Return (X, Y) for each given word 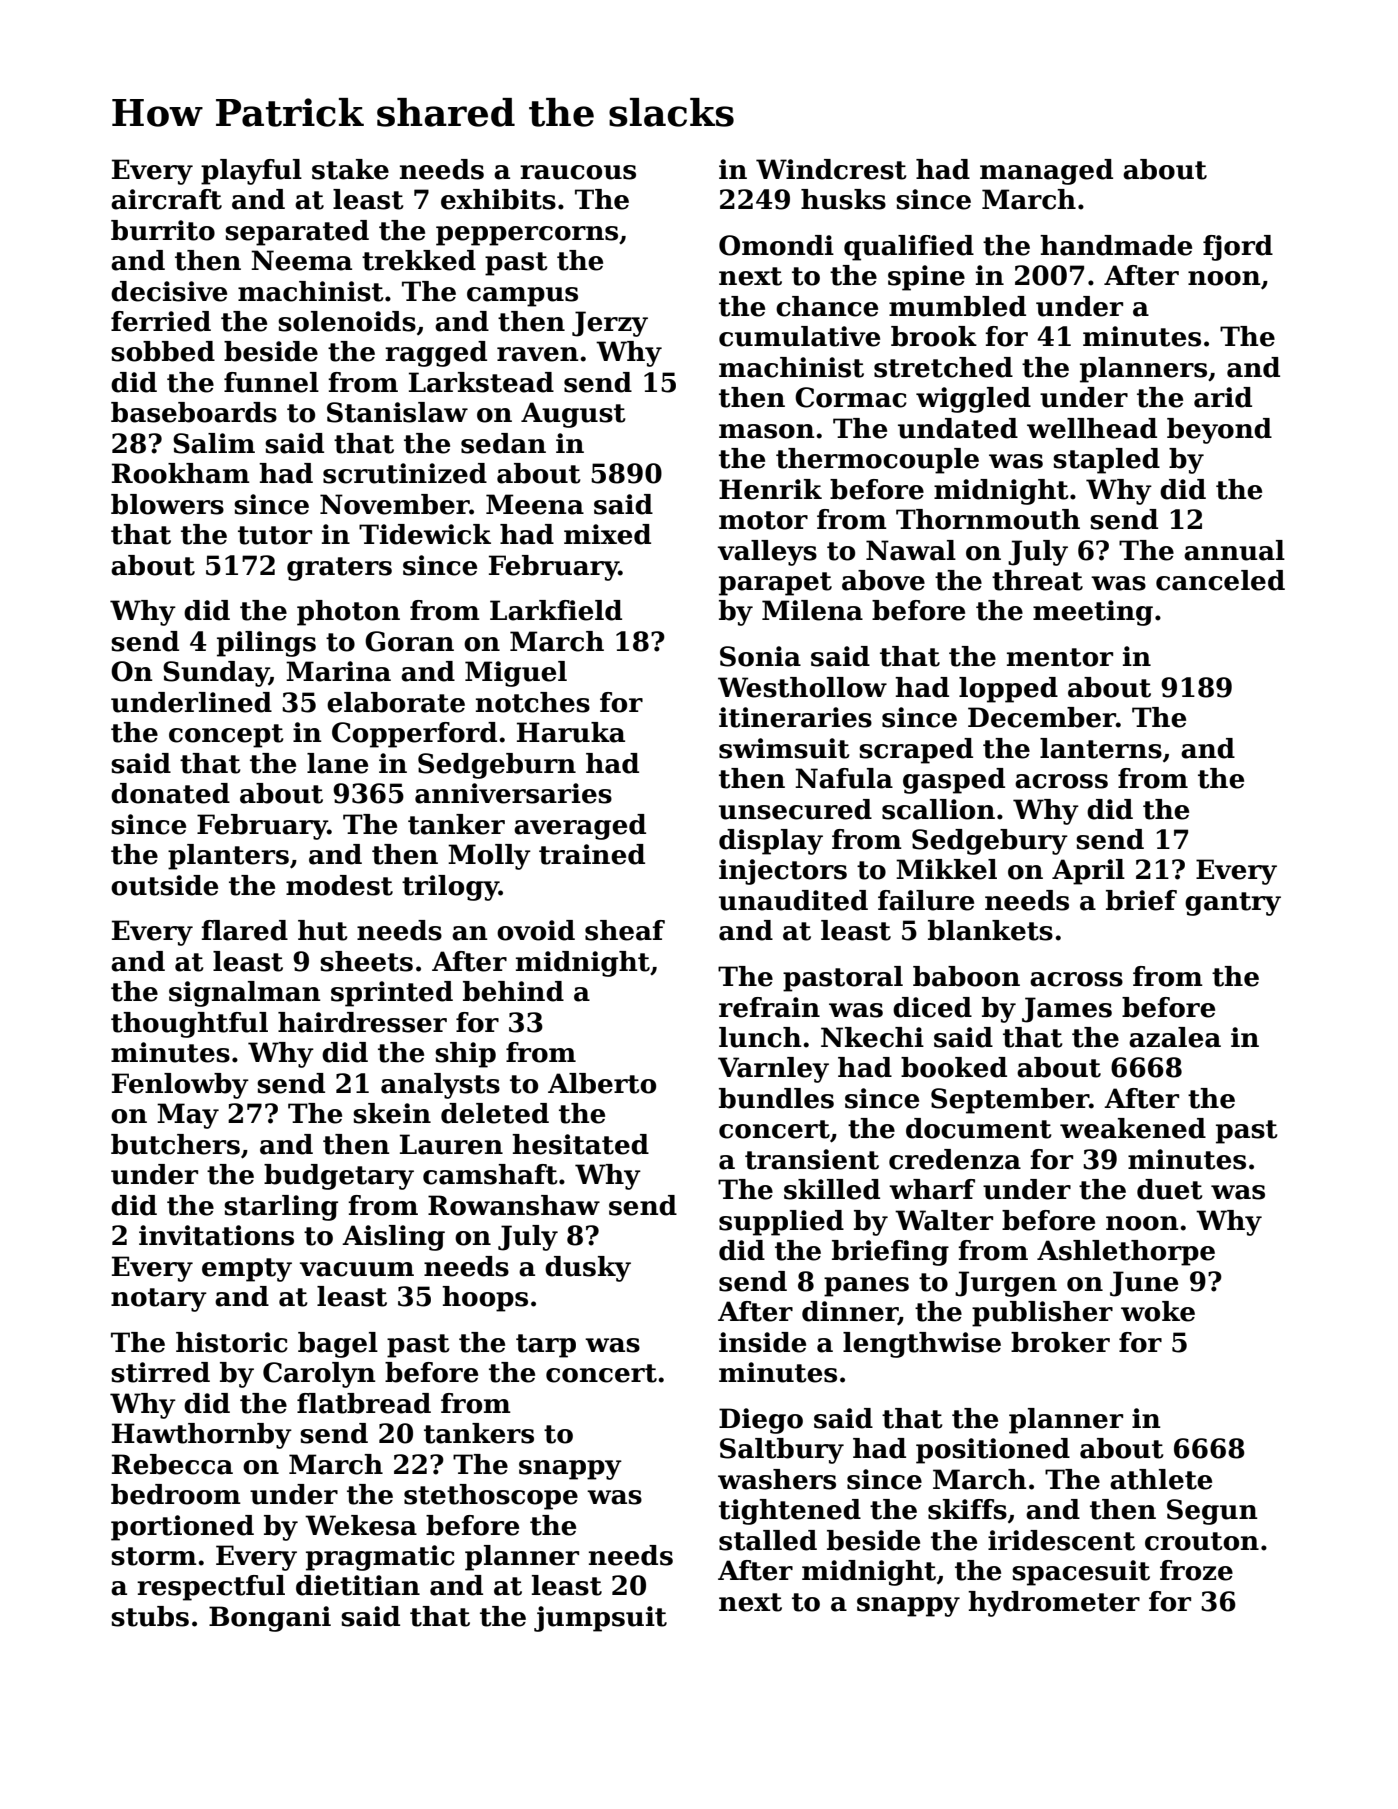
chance (827, 306)
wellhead (1092, 428)
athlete (1161, 1479)
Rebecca (172, 1464)
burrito (163, 230)
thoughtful (189, 1025)
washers (777, 1479)
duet (1170, 1189)
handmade (1116, 245)
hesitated (580, 1144)
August (573, 415)
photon (348, 613)
